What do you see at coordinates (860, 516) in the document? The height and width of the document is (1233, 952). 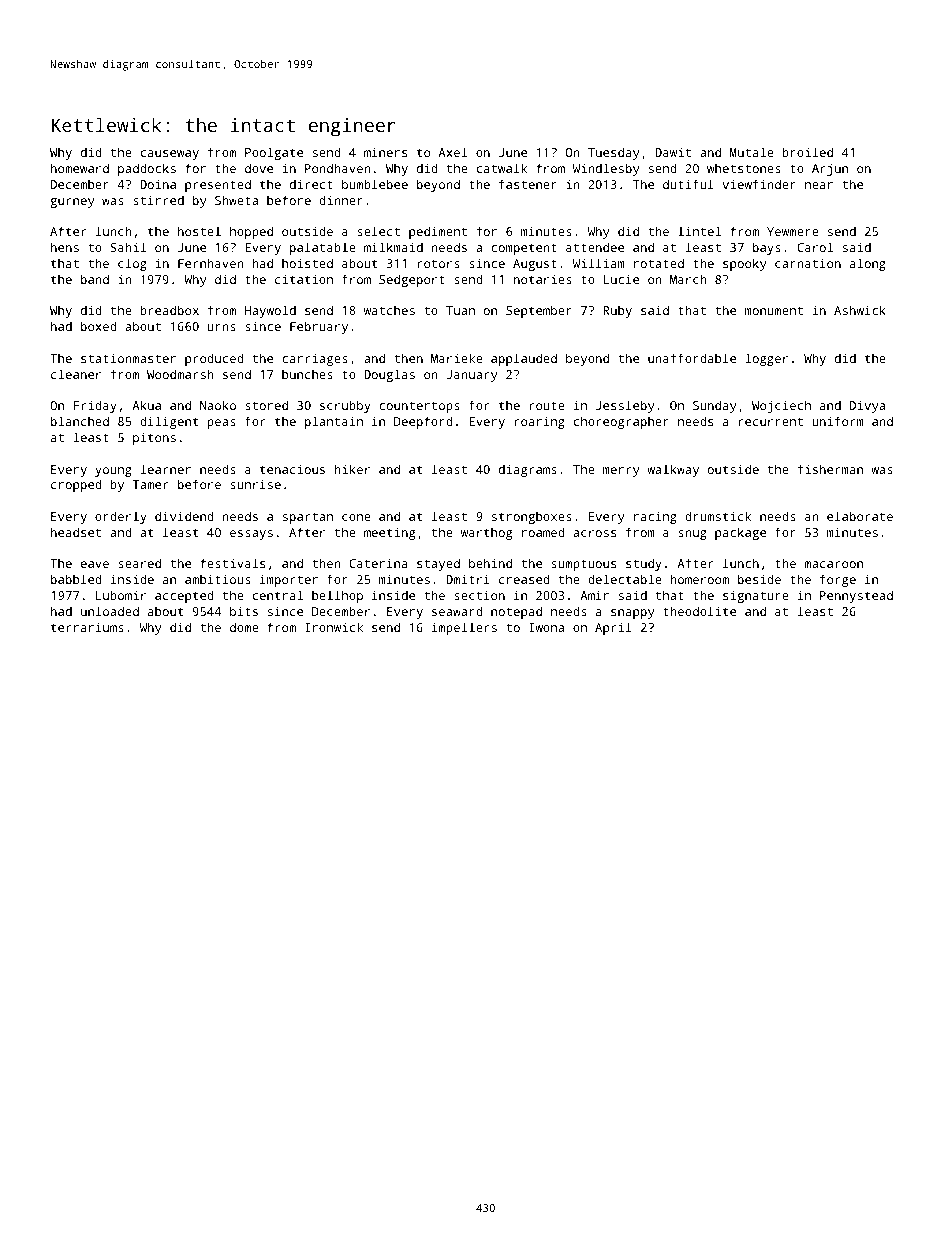 I see `elaborate` at bounding box center [860, 516].
